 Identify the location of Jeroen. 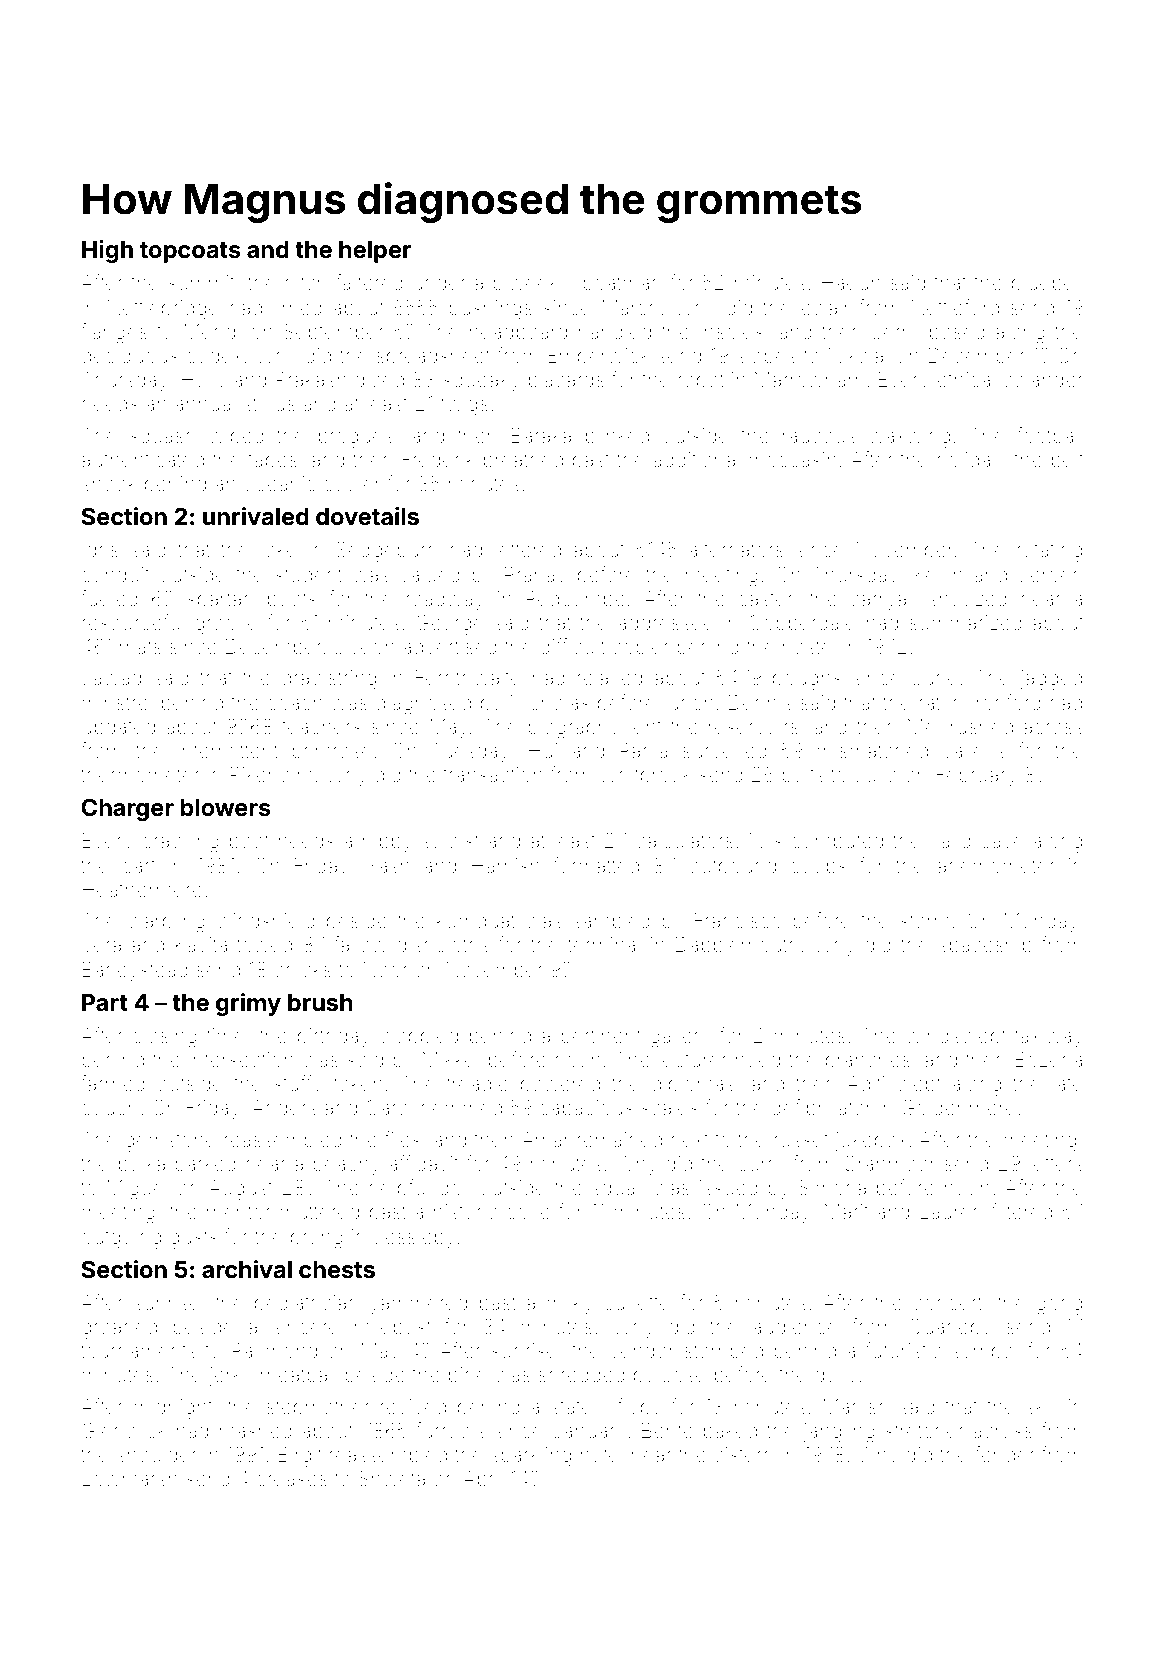
(1050, 575).
